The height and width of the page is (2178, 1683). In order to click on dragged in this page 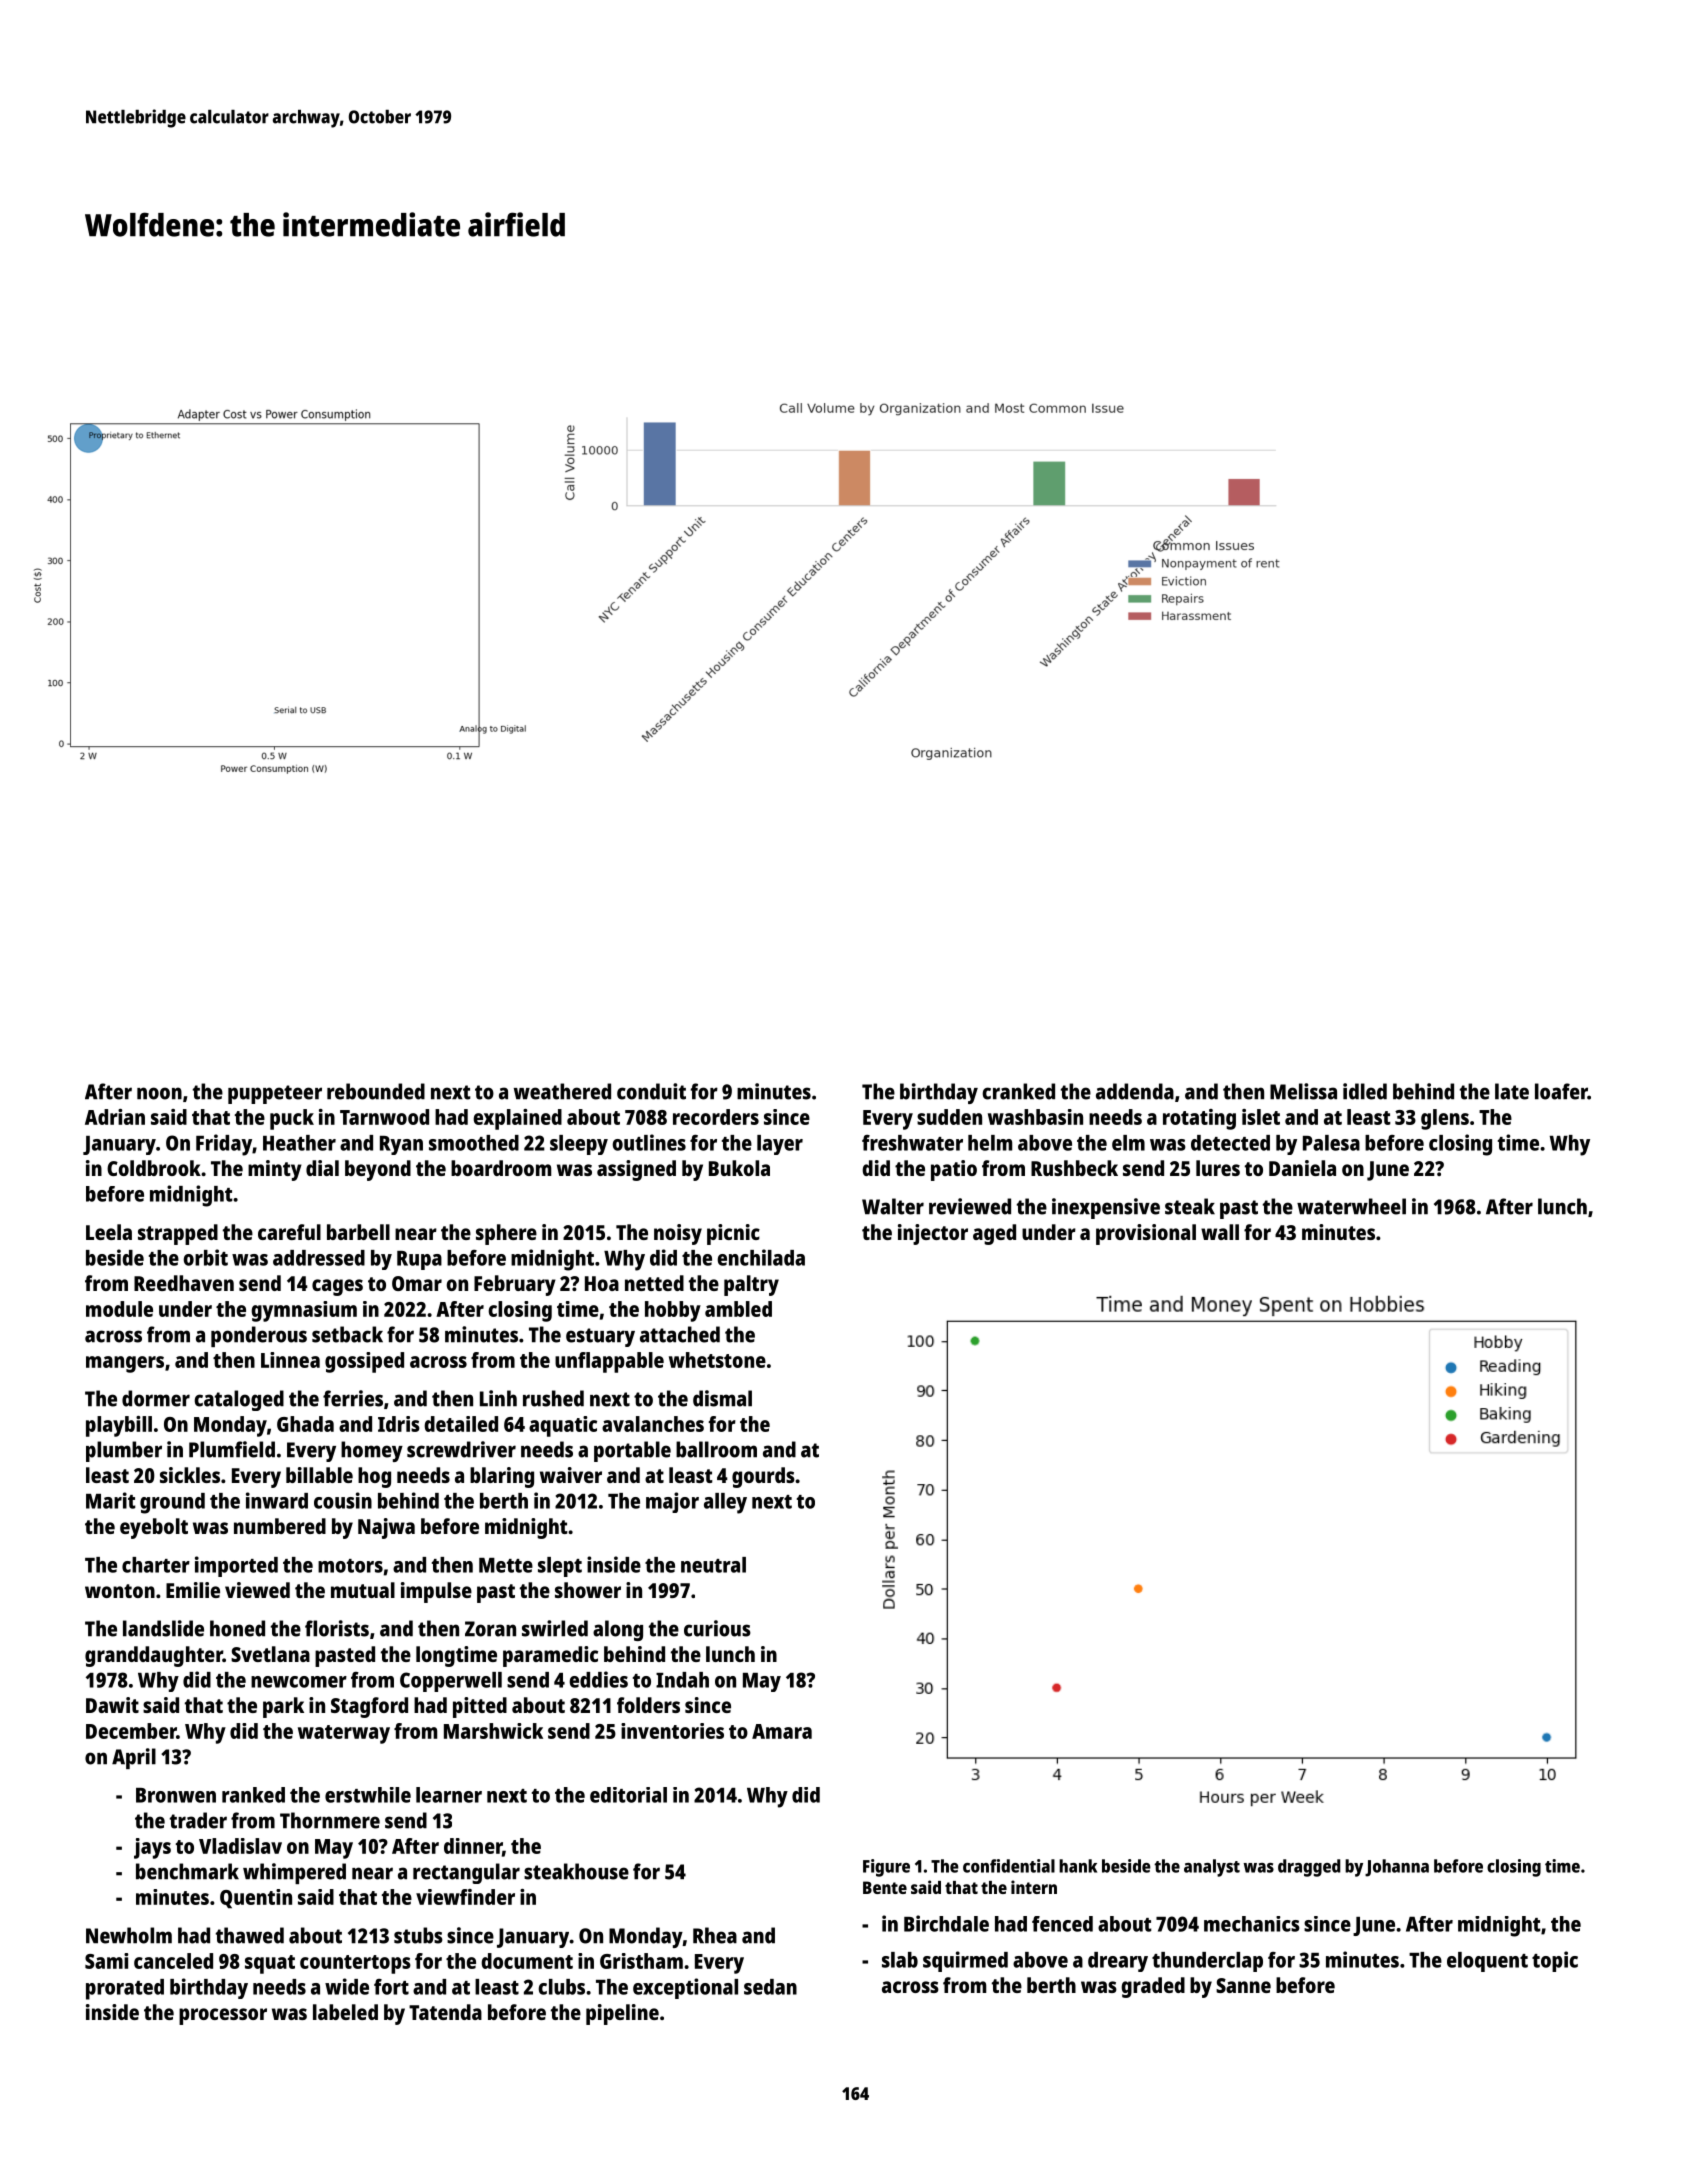, I will do `click(1309, 1868)`.
